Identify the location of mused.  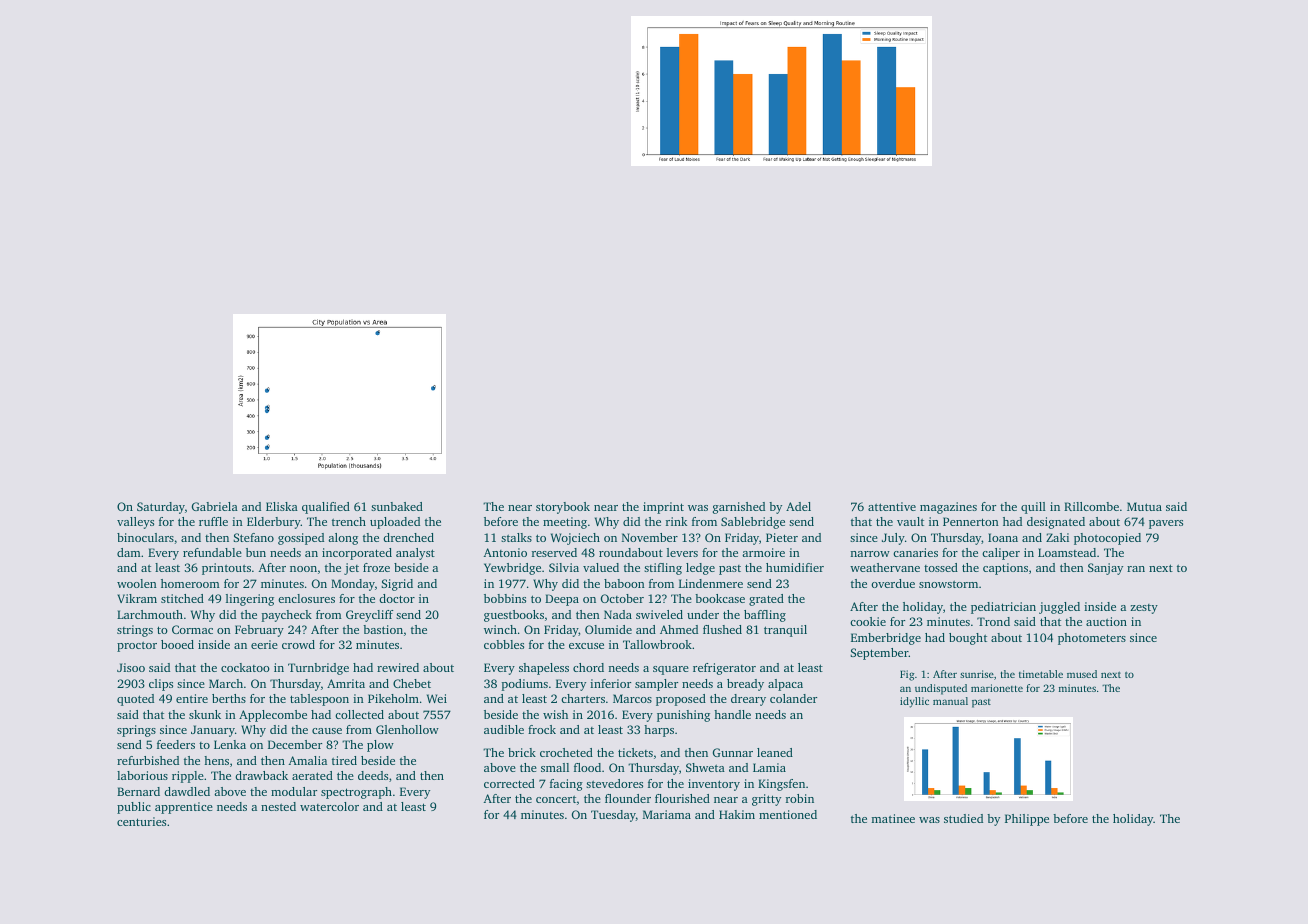
(1082, 674).
